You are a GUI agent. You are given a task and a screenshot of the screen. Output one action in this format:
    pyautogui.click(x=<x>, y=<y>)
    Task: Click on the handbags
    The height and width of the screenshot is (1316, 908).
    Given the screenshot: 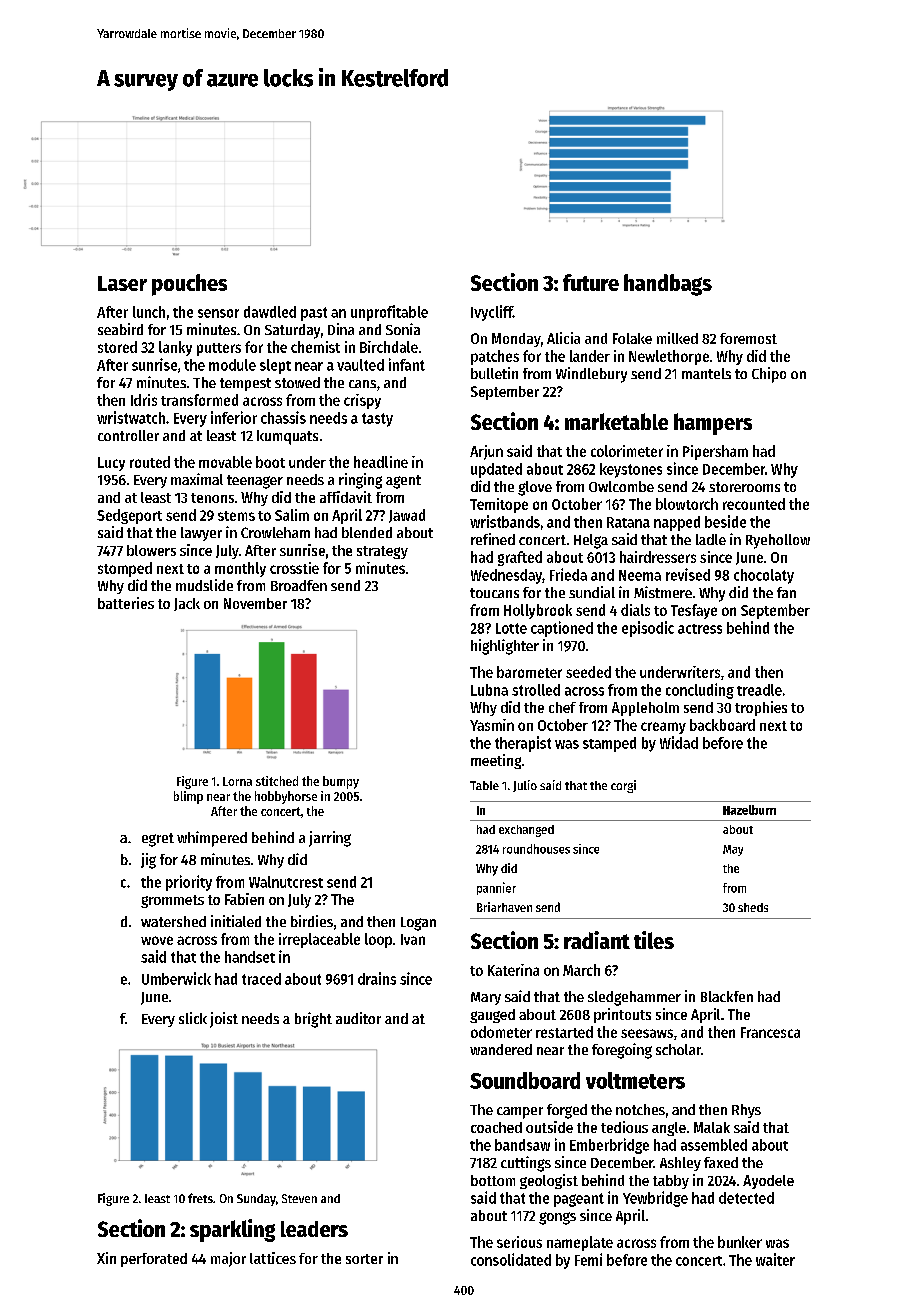 What is the action you would take?
    pyautogui.click(x=668, y=285)
